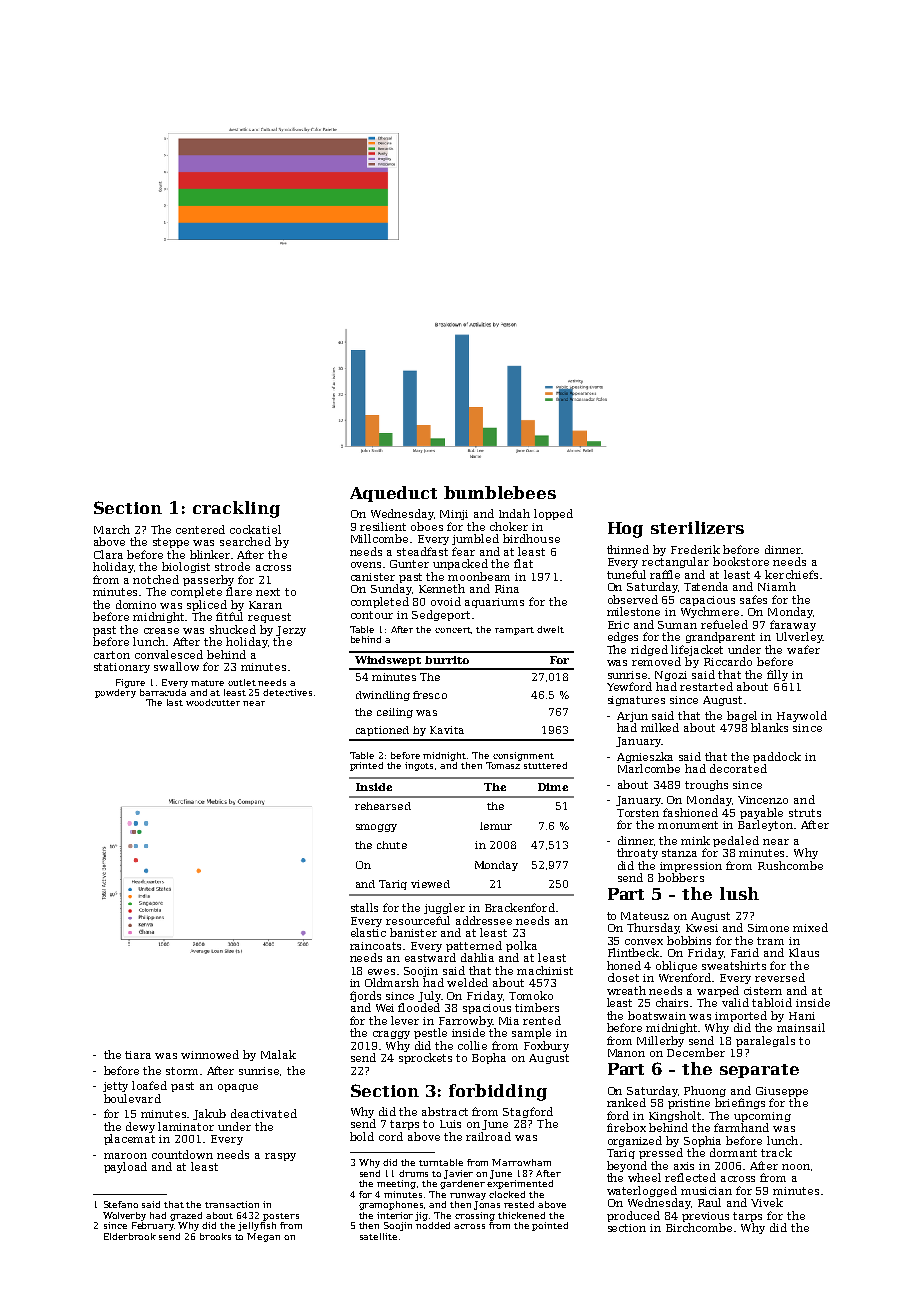 The image size is (924, 1308). I want to click on crackling, so click(236, 509).
